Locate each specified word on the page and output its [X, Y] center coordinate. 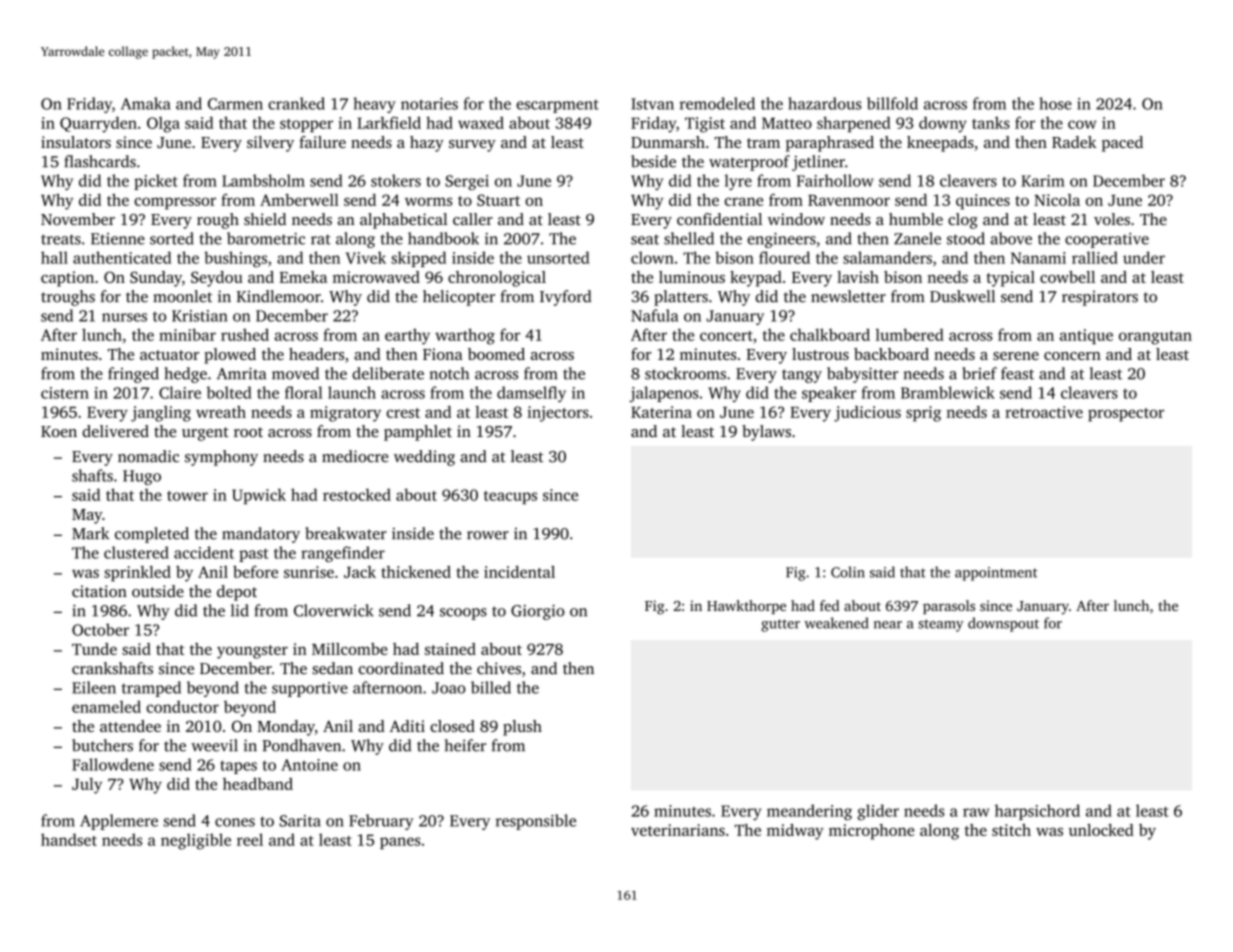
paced [1122, 144]
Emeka [303, 277]
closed [452, 726]
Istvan [652, 104]
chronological [497, 279]
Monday [286, 728]
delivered [115, 431]
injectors [558, 414]
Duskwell [962, 296]
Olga [163, 124]
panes [400, 843]
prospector [1126, 415]
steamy [941, 625]
